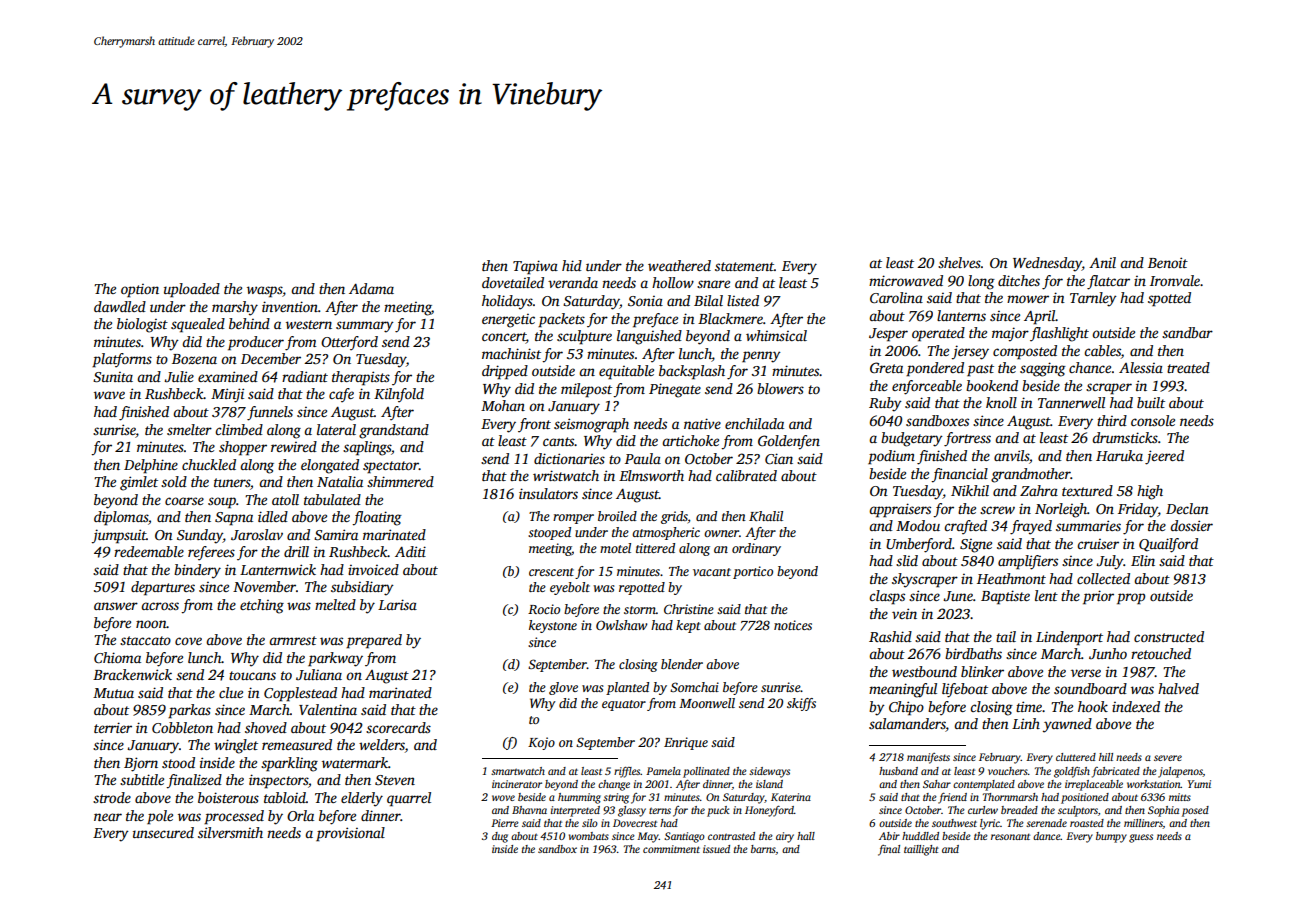 The width and height of the document is (1308, 924). What do you see at coordinates (756, 549) in the document?
I see `ordinary` at bounding box center [756, 549].
